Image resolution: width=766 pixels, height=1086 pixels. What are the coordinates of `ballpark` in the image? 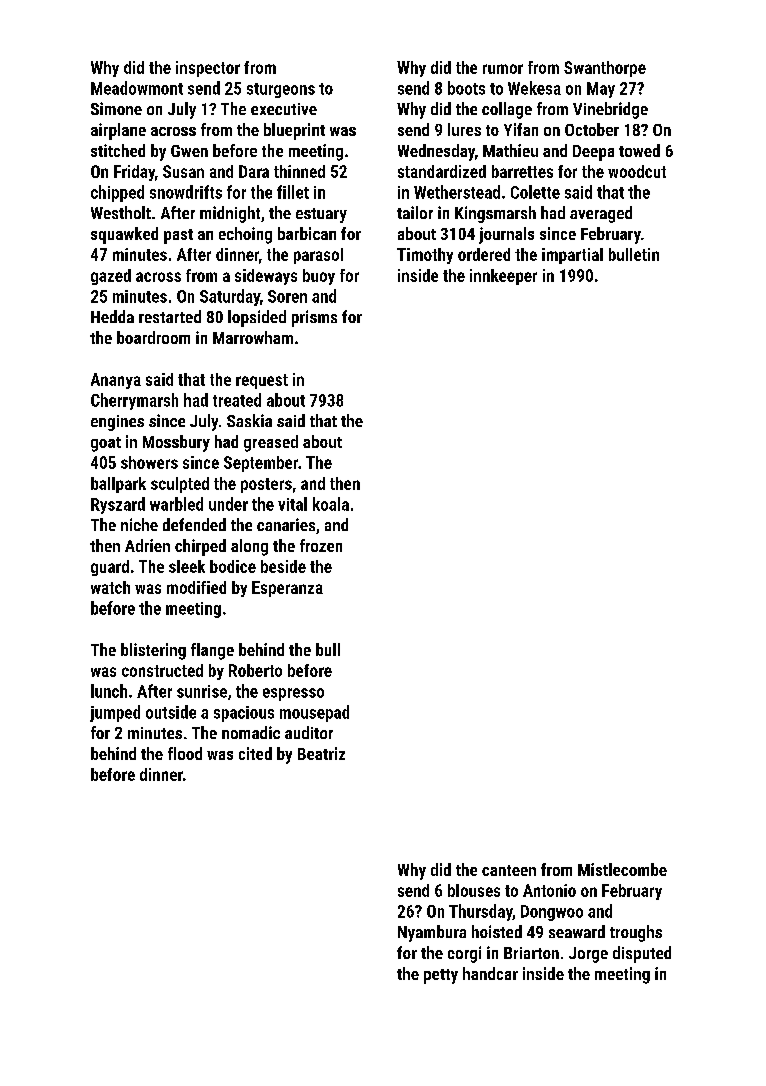 It's located at (118, 485).
